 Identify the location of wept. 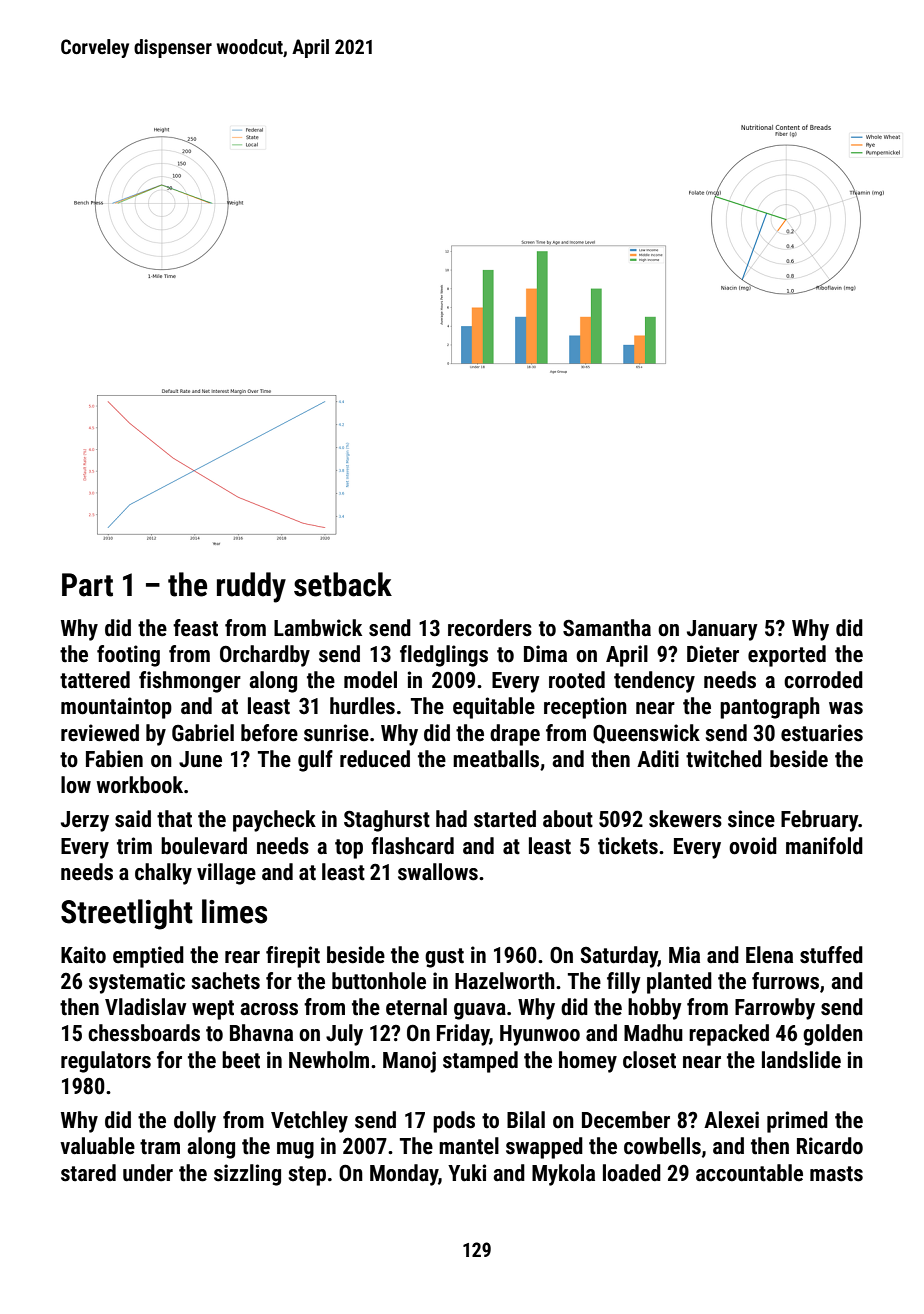
(213, 1010).
